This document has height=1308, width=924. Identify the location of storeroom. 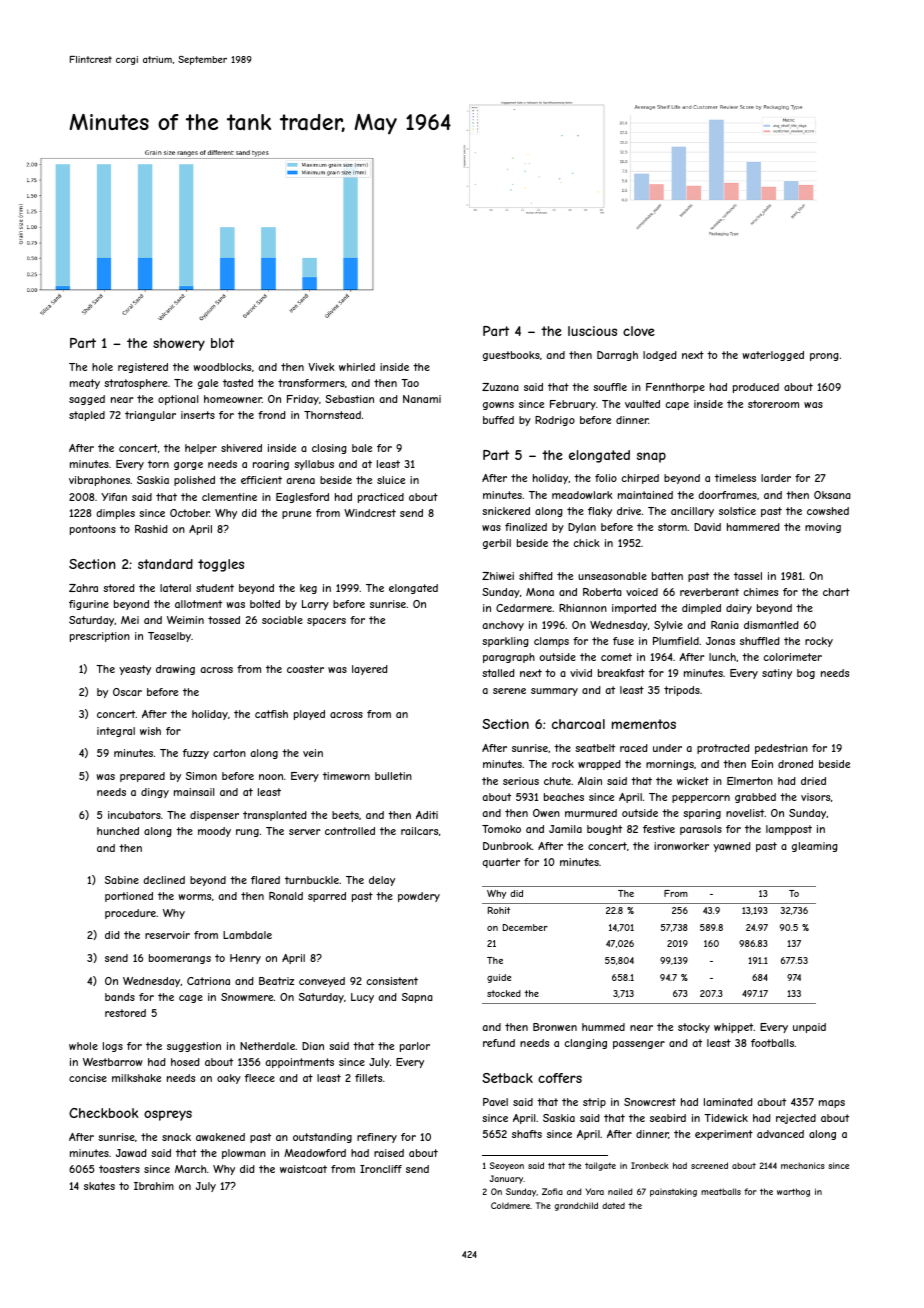
(773, 404).
